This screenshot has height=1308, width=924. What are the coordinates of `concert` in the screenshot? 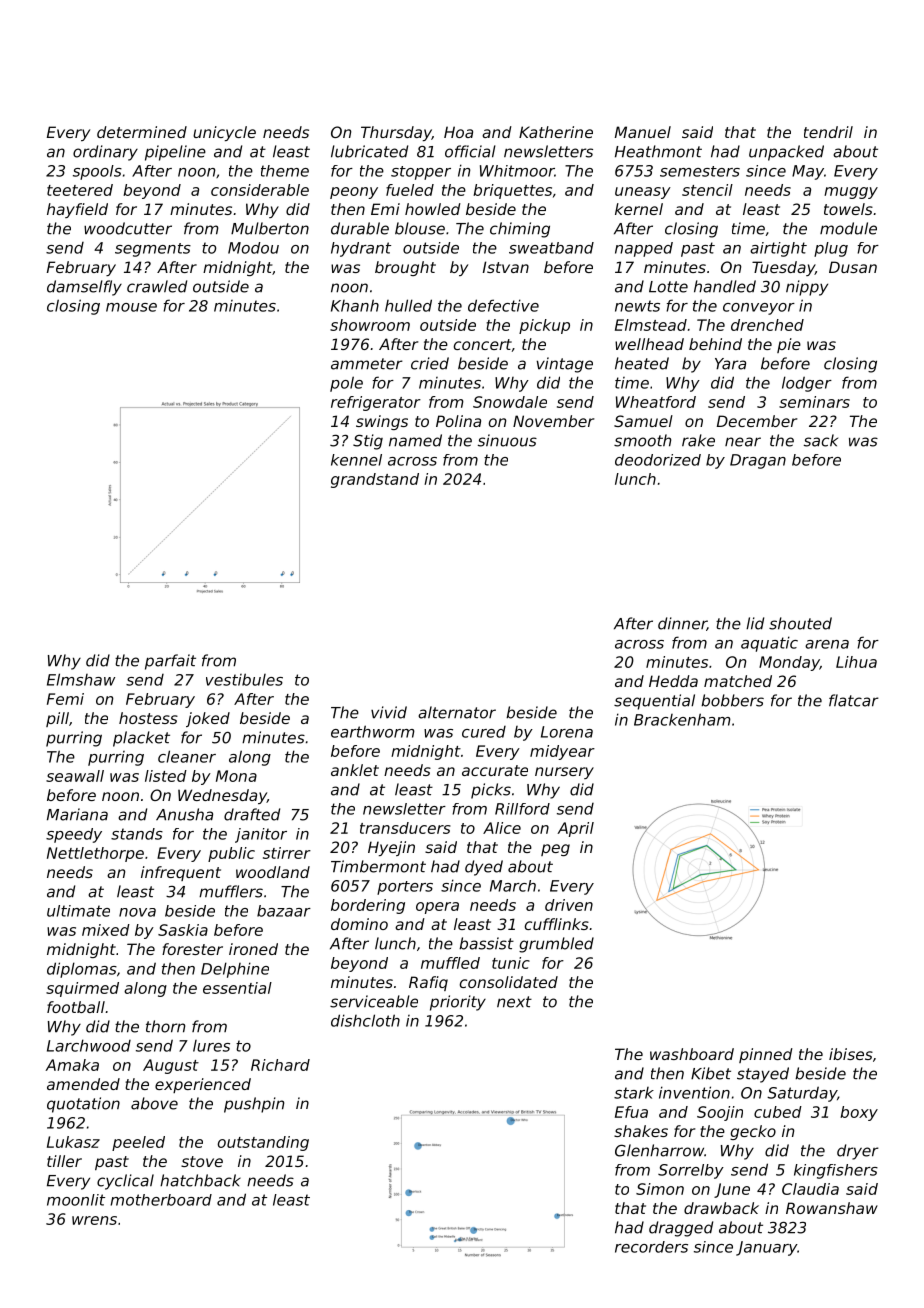 It's located at (483, 344).
